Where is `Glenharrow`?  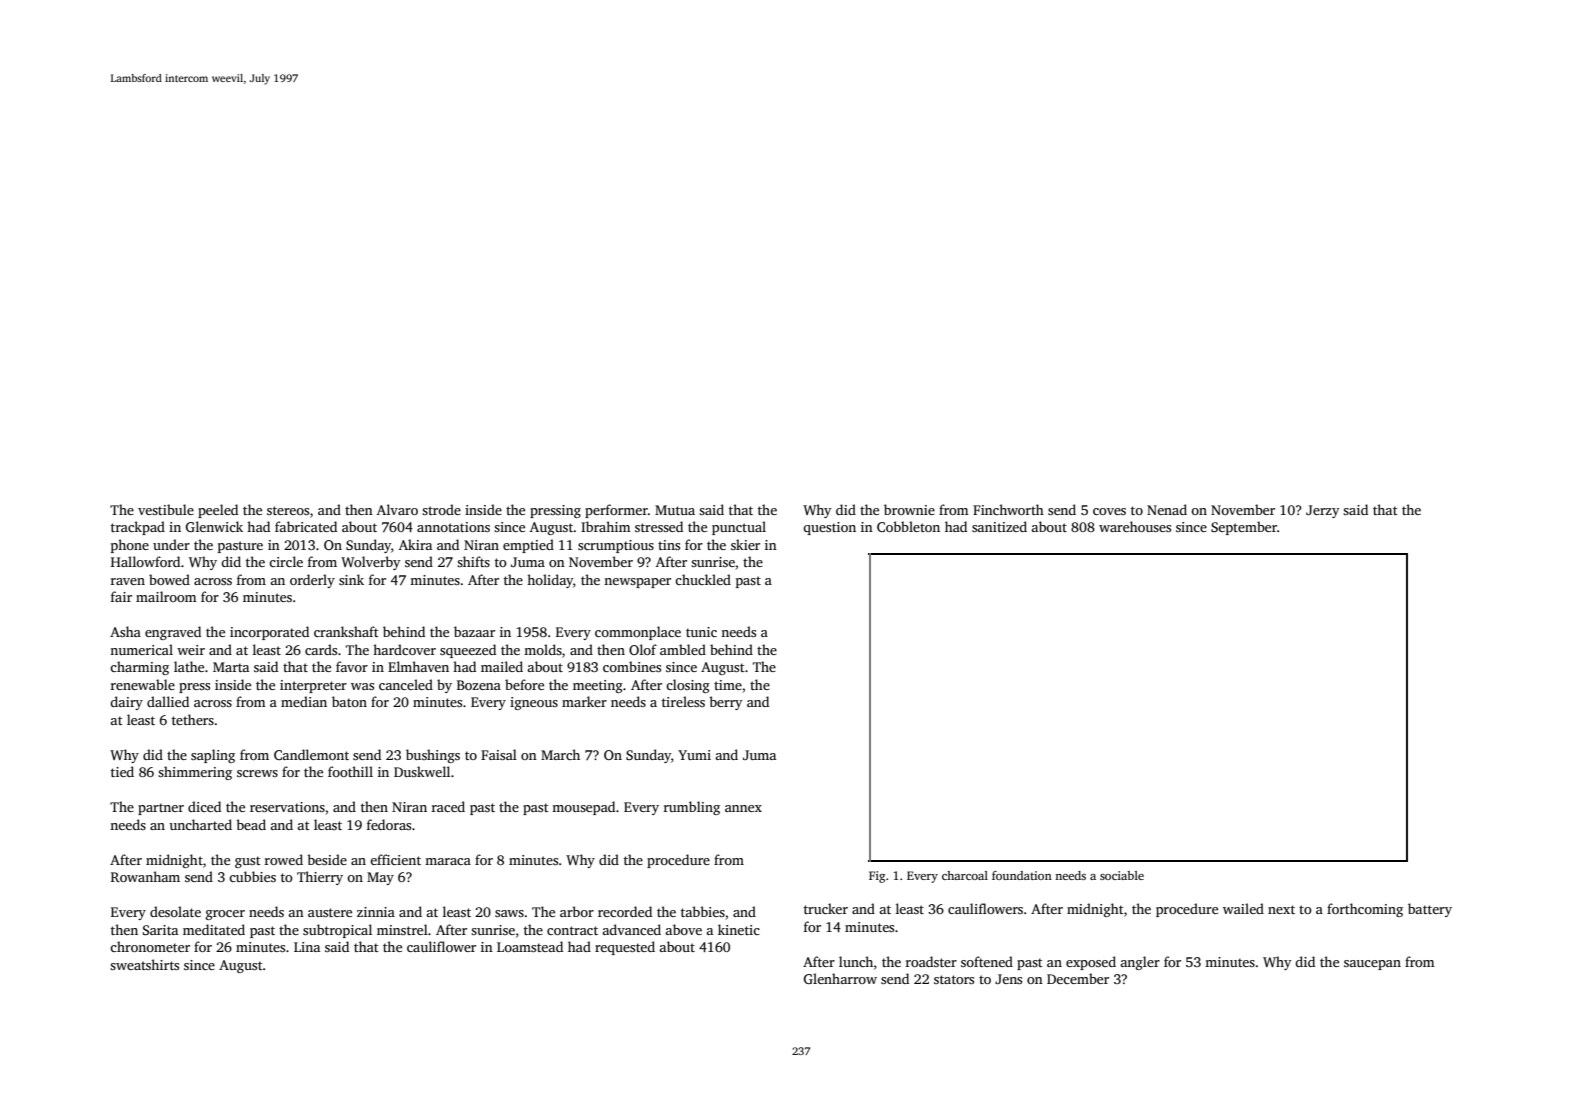
Glenharrow is located at coordinates (840, 978).
